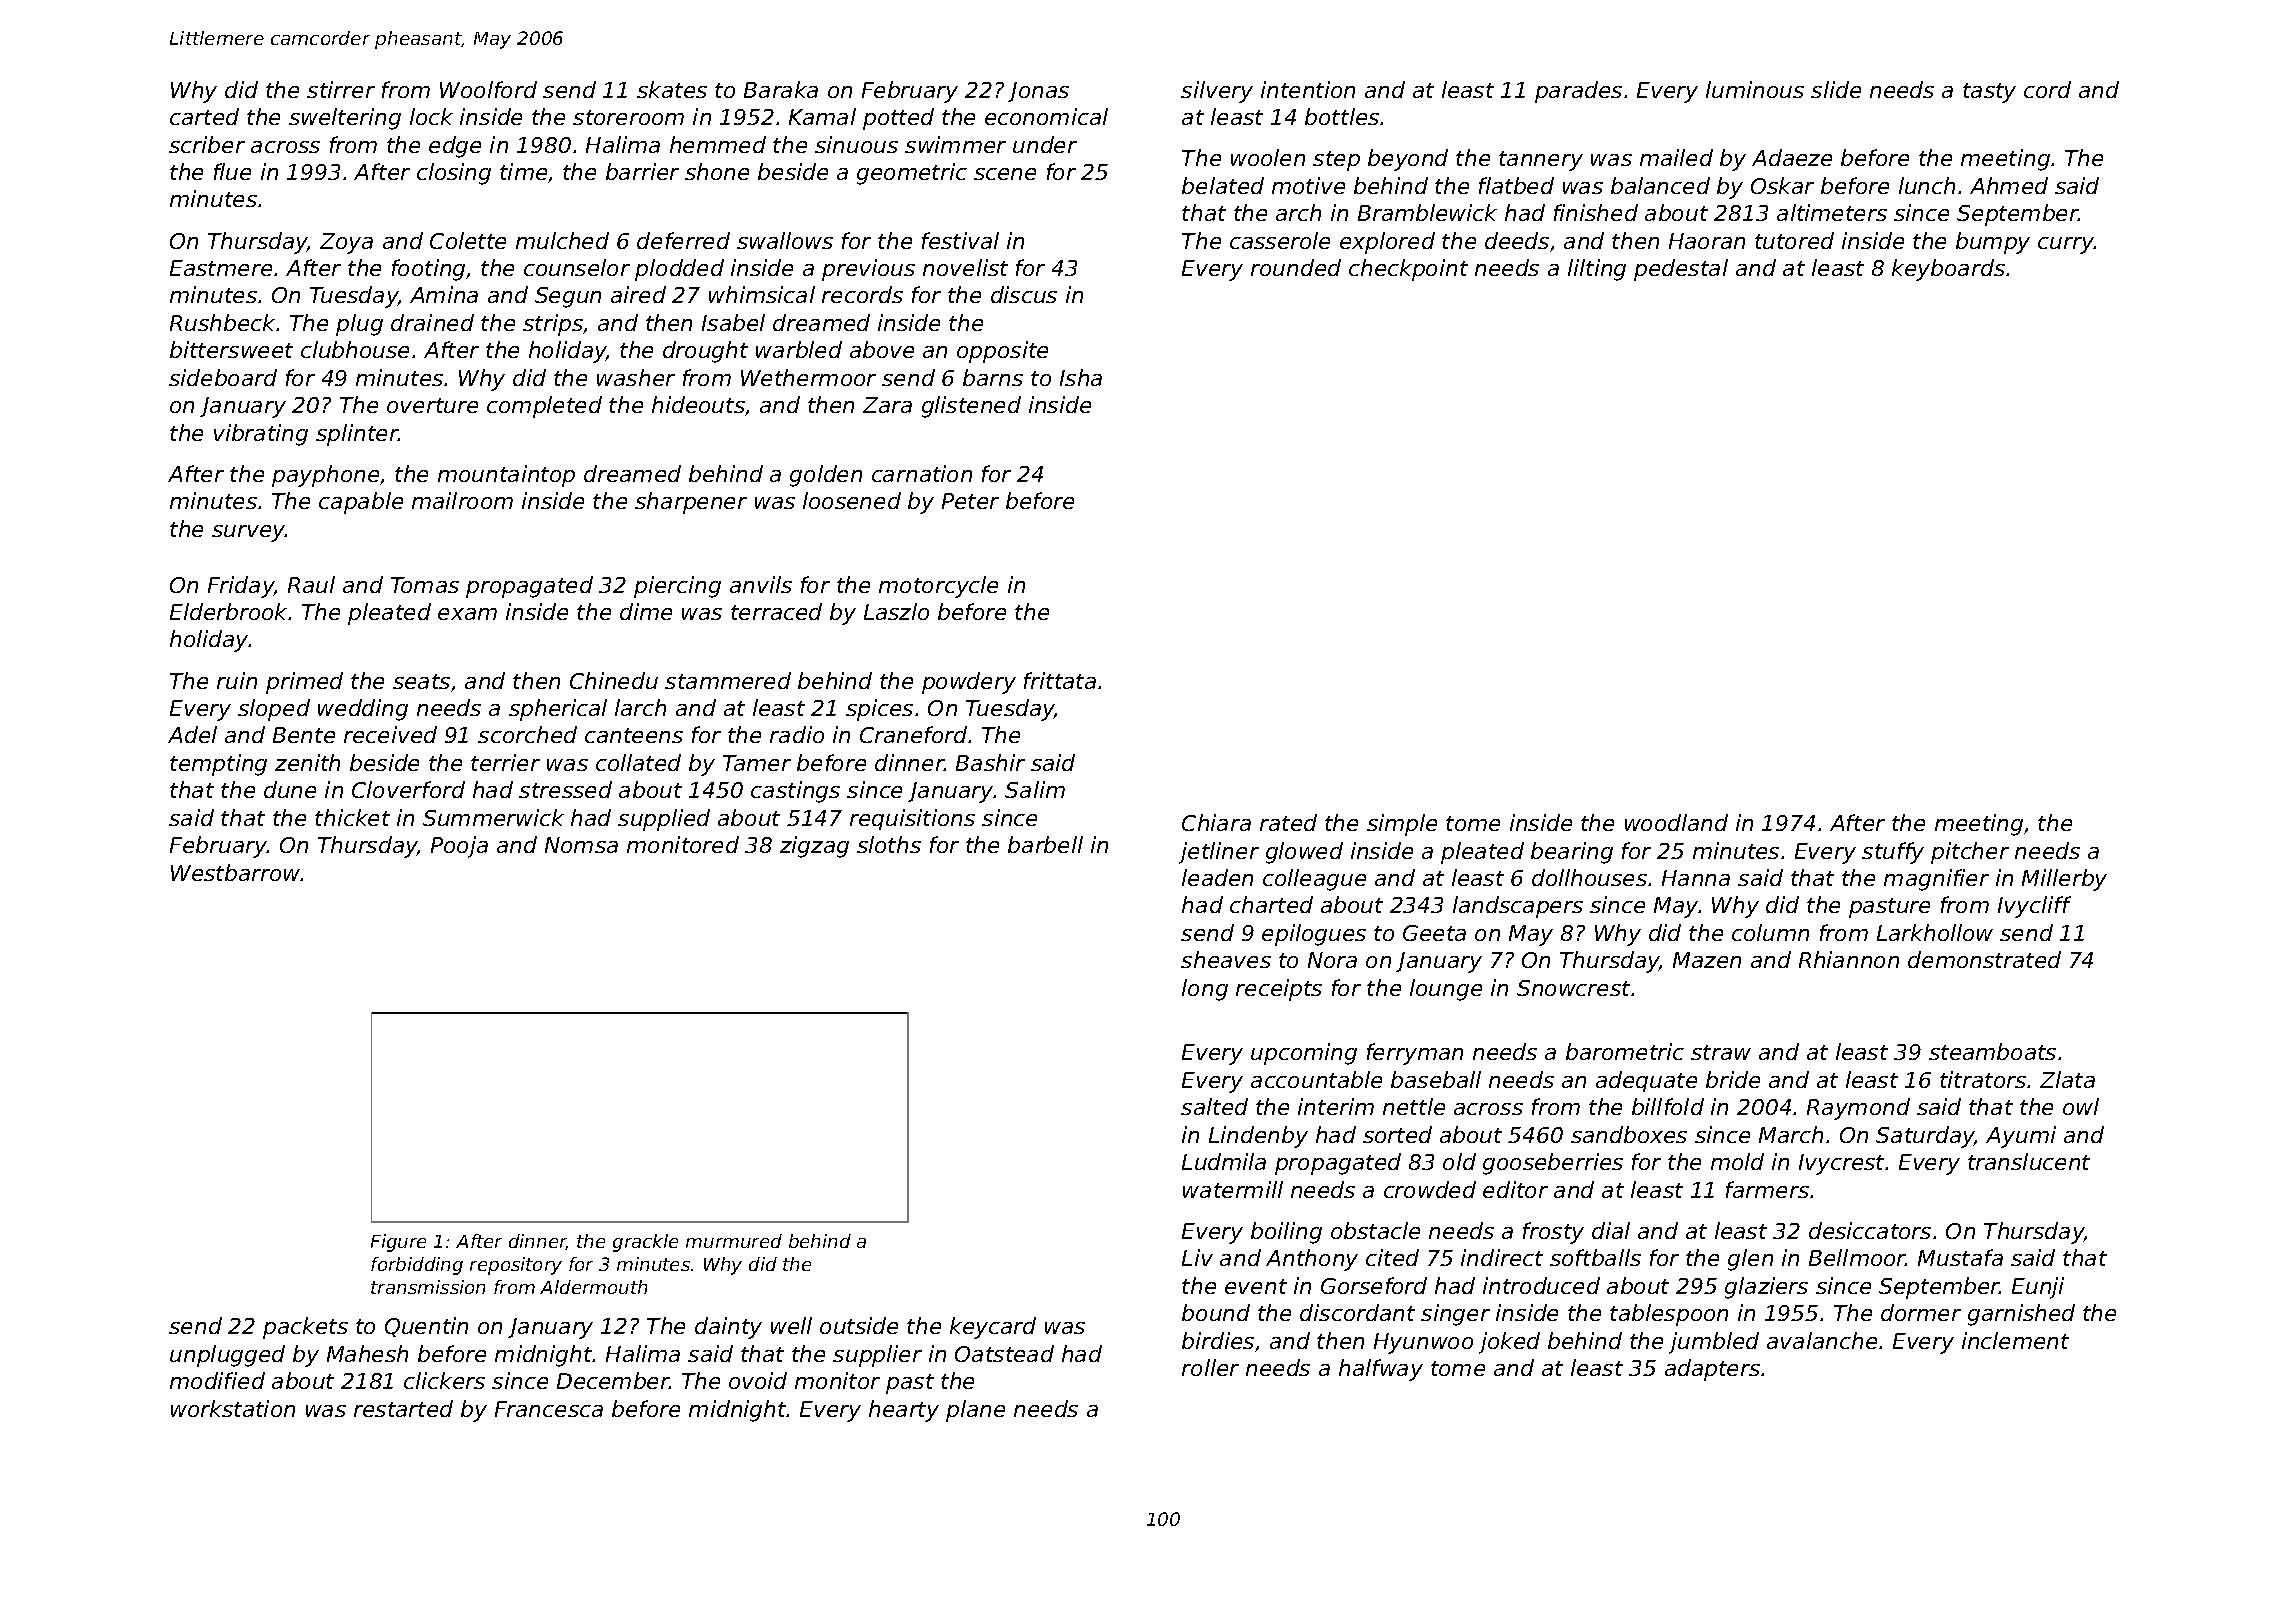 The width and height of the screenshot is (2292, 1620). What do you see at coordinates (960, 240) in the screenshot?
I see `festival` at bounding box center [960, 240].
